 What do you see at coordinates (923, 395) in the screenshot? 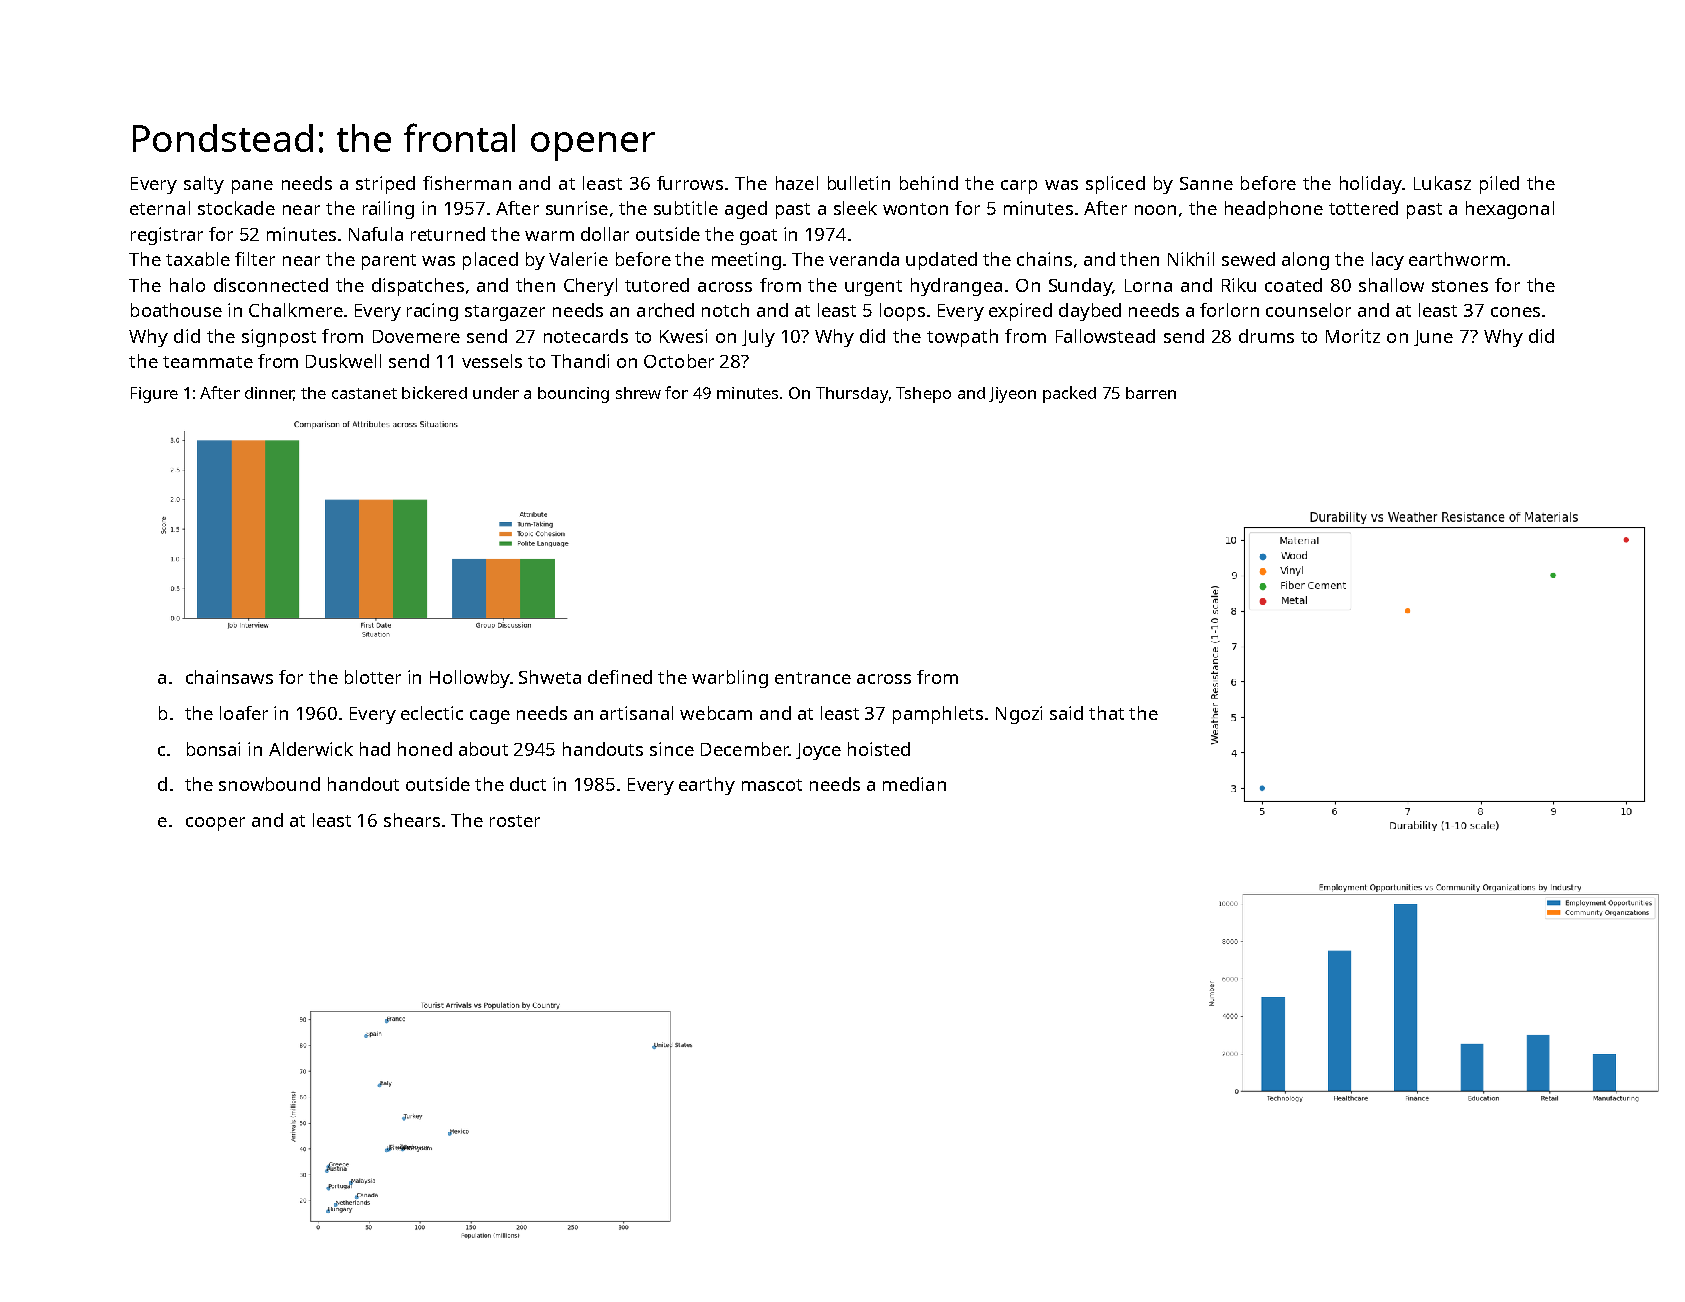
I see `Tshepo` at bounding box center [923, 395].
